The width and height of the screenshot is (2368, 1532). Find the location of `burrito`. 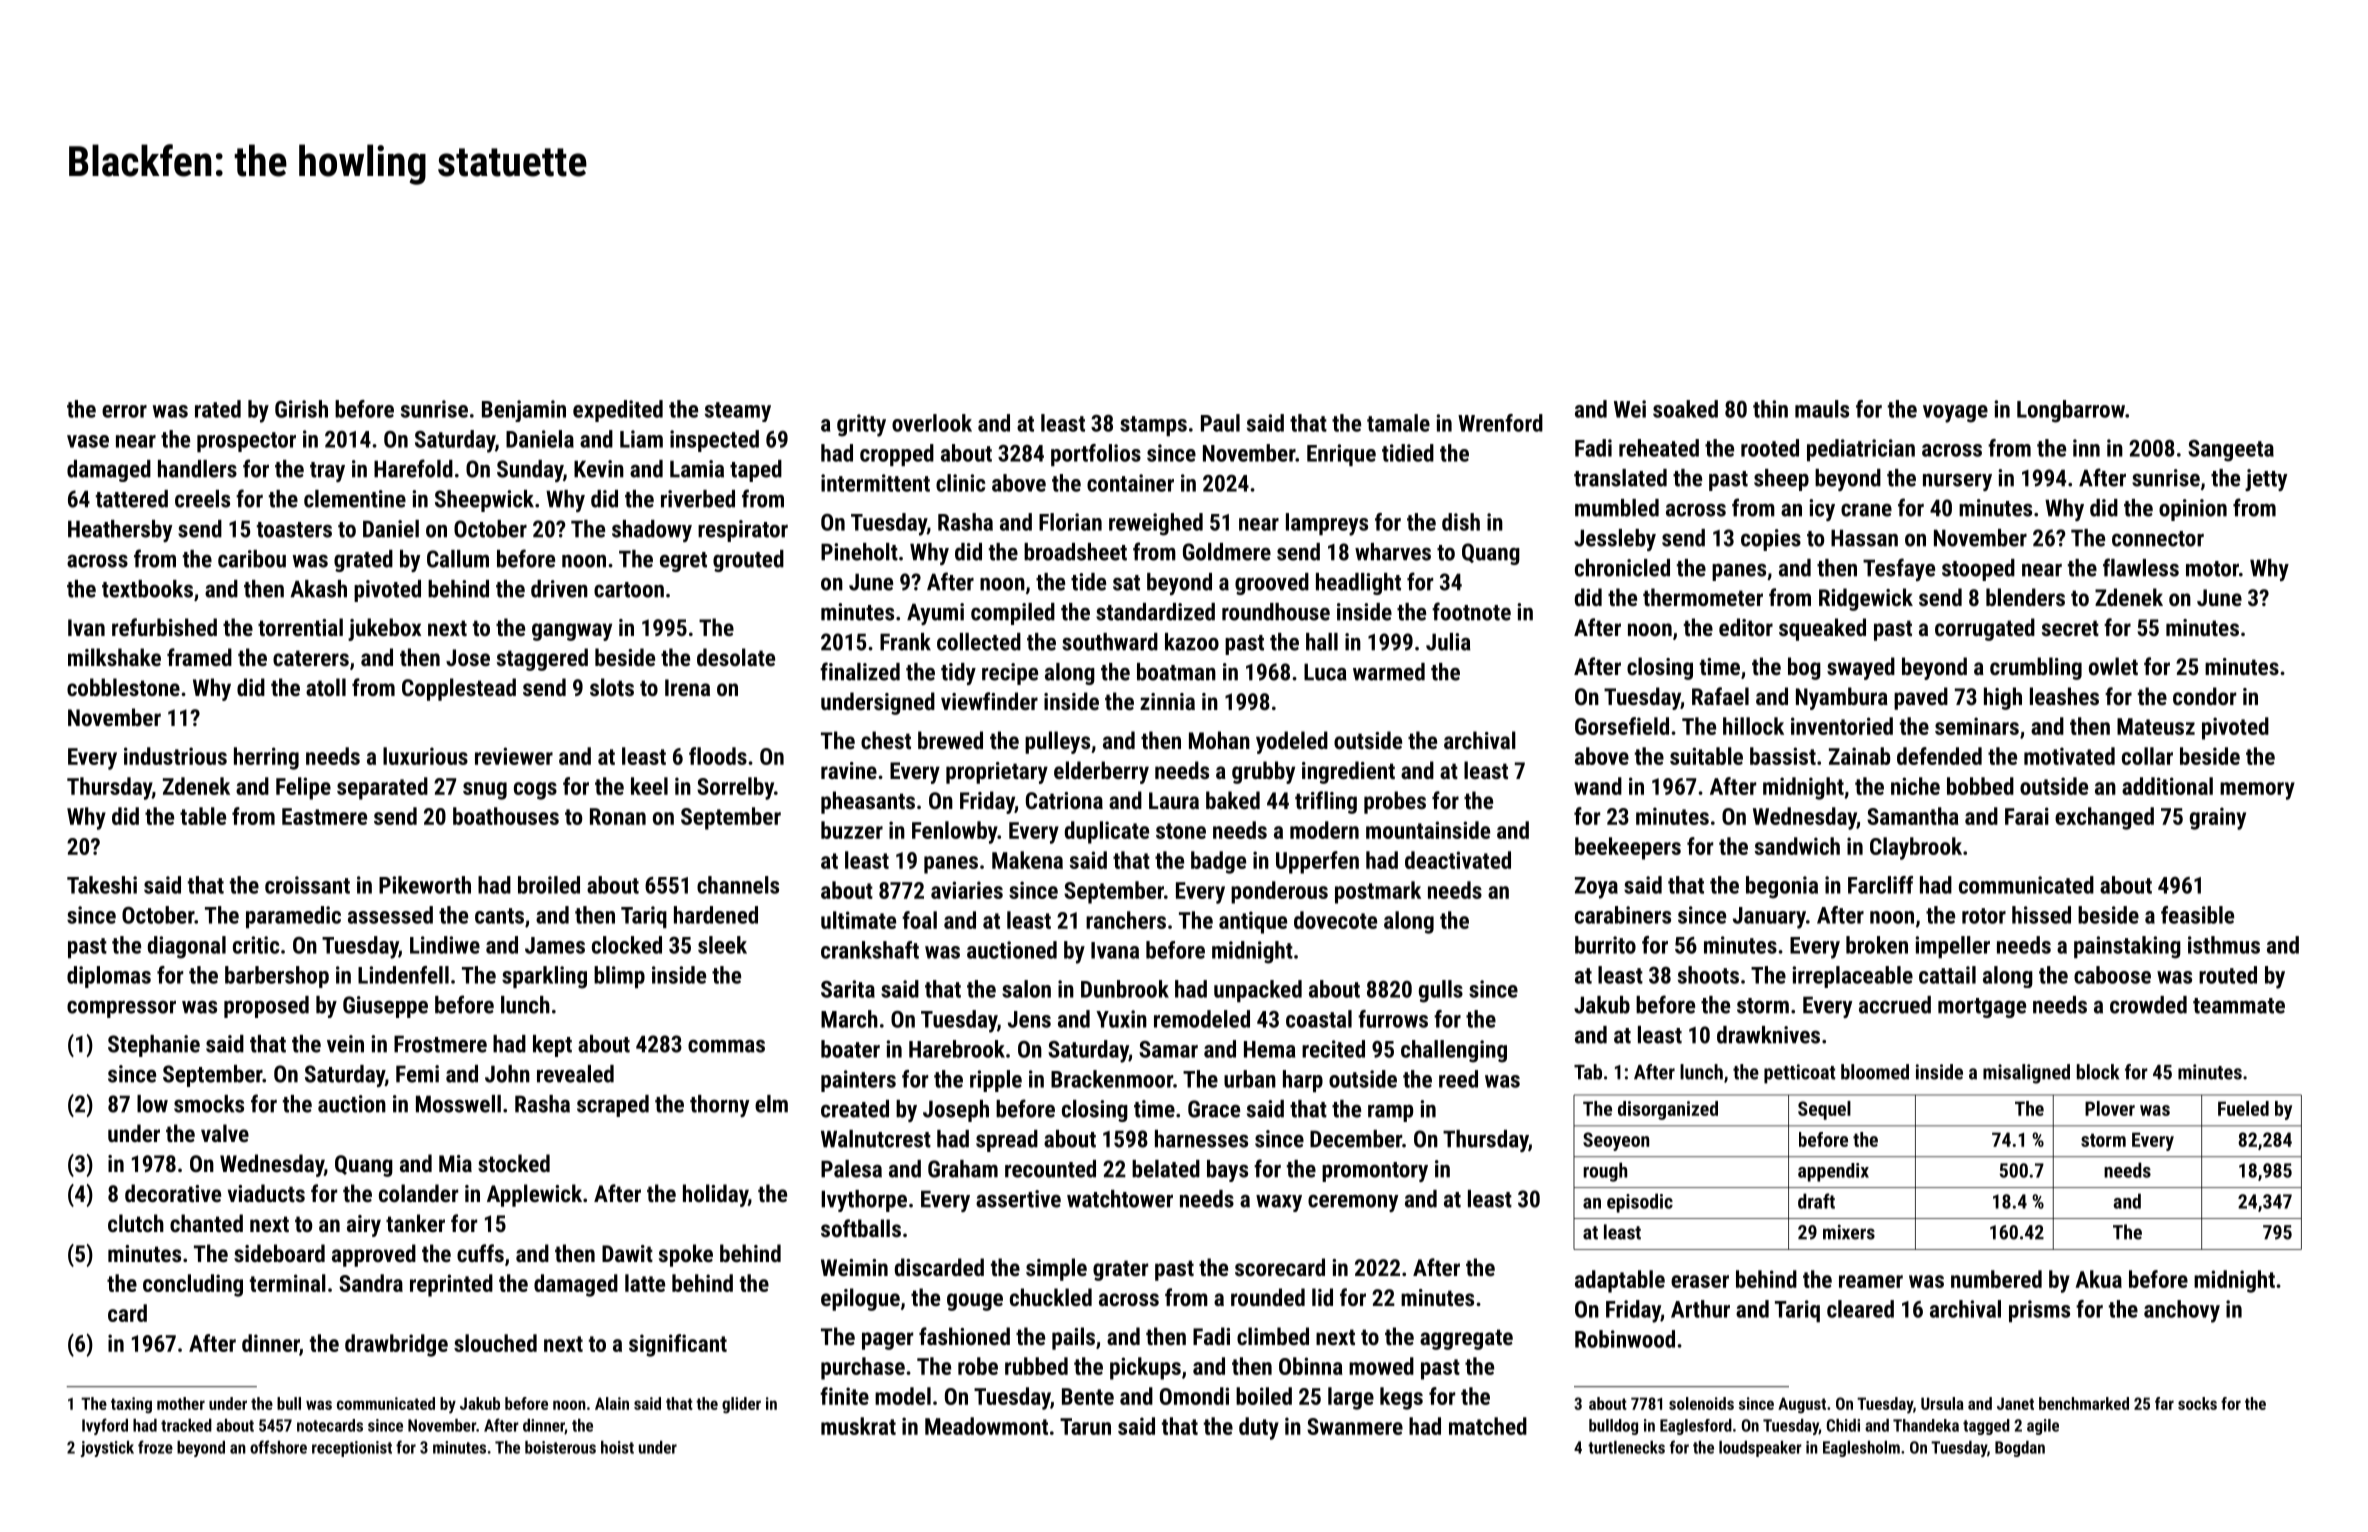

burrito is located at coordinates (1605, 945).
